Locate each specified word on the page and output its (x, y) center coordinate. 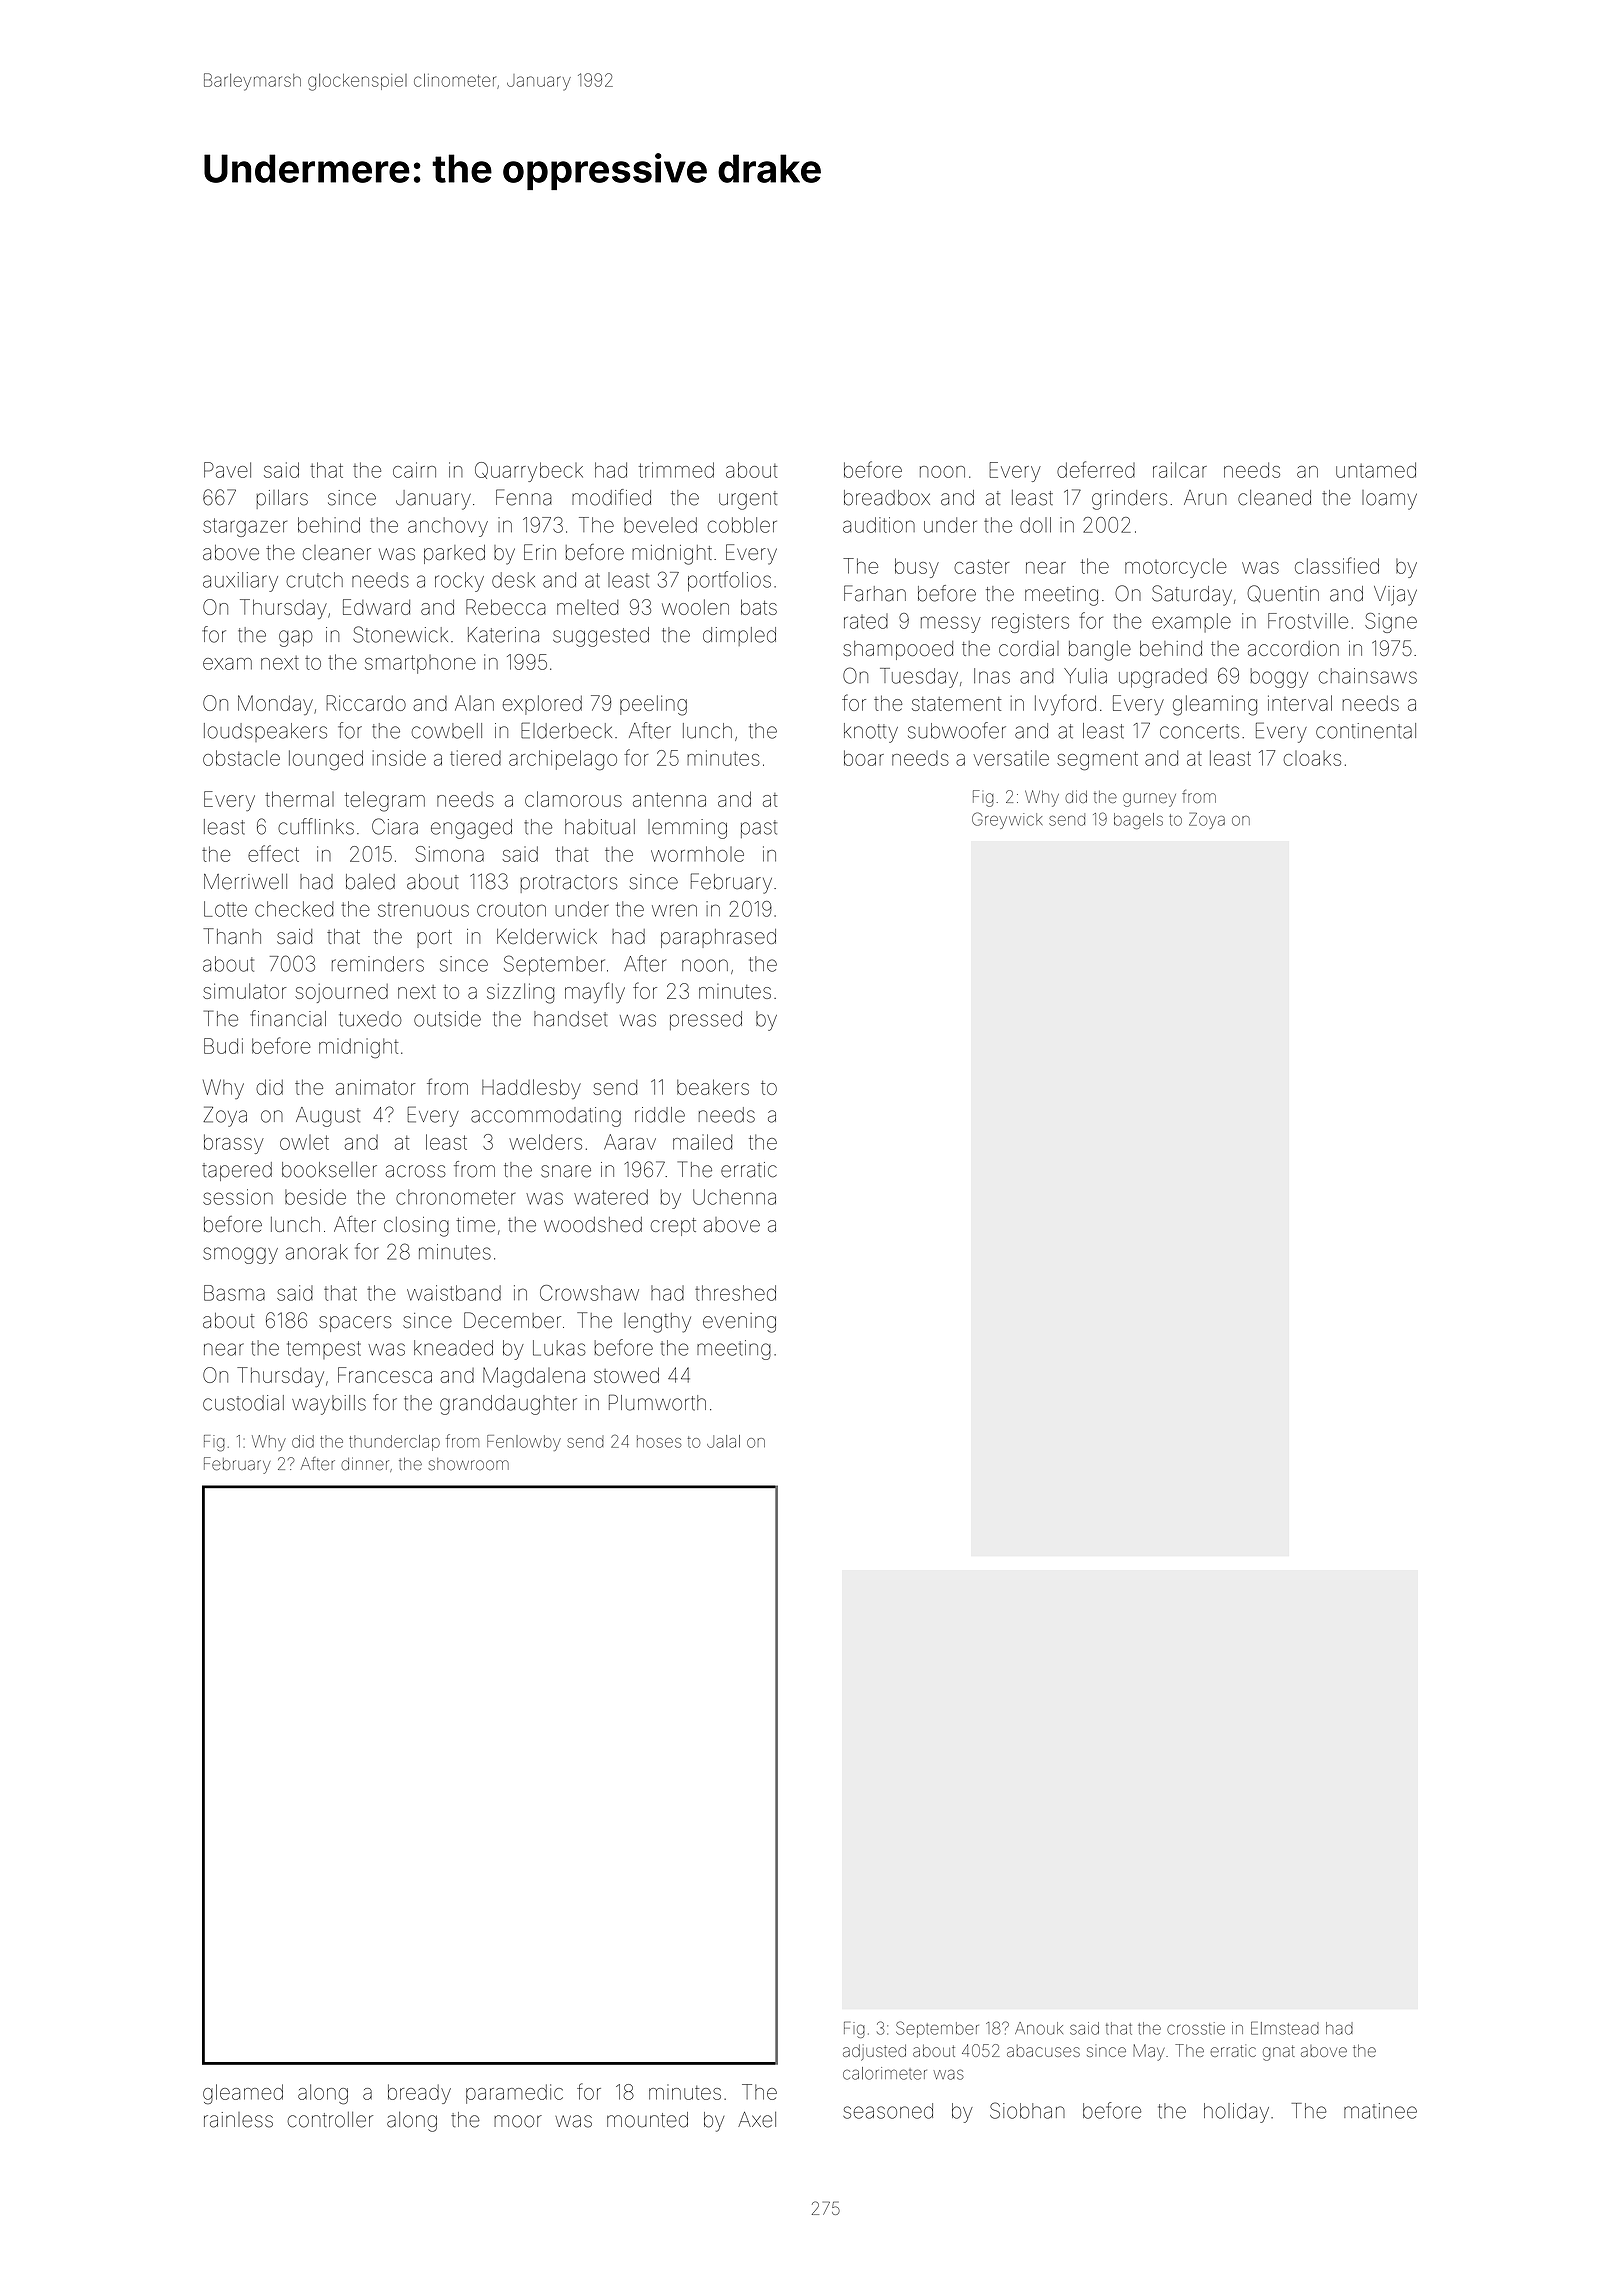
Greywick (1007, 820)
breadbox (887, 498)
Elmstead (1285, 2028)
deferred (1096, 469)
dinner (365, 1463)
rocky (459, 582)
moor (518, 2121)
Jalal (723, 1441)
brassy (234, 1144)
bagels (1138, 821)
